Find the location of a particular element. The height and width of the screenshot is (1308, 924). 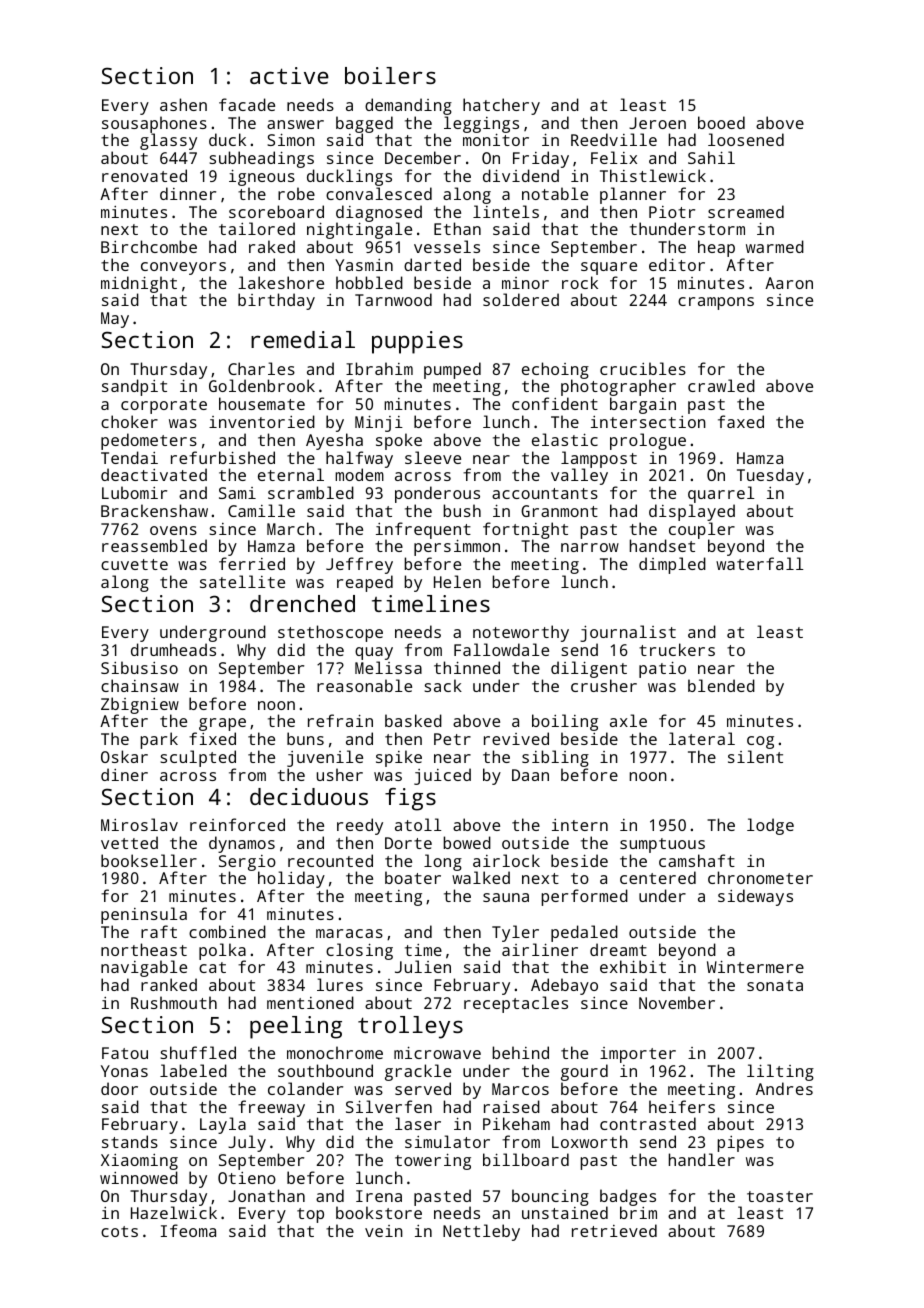

vetted is located at coordinates (129, 842).
